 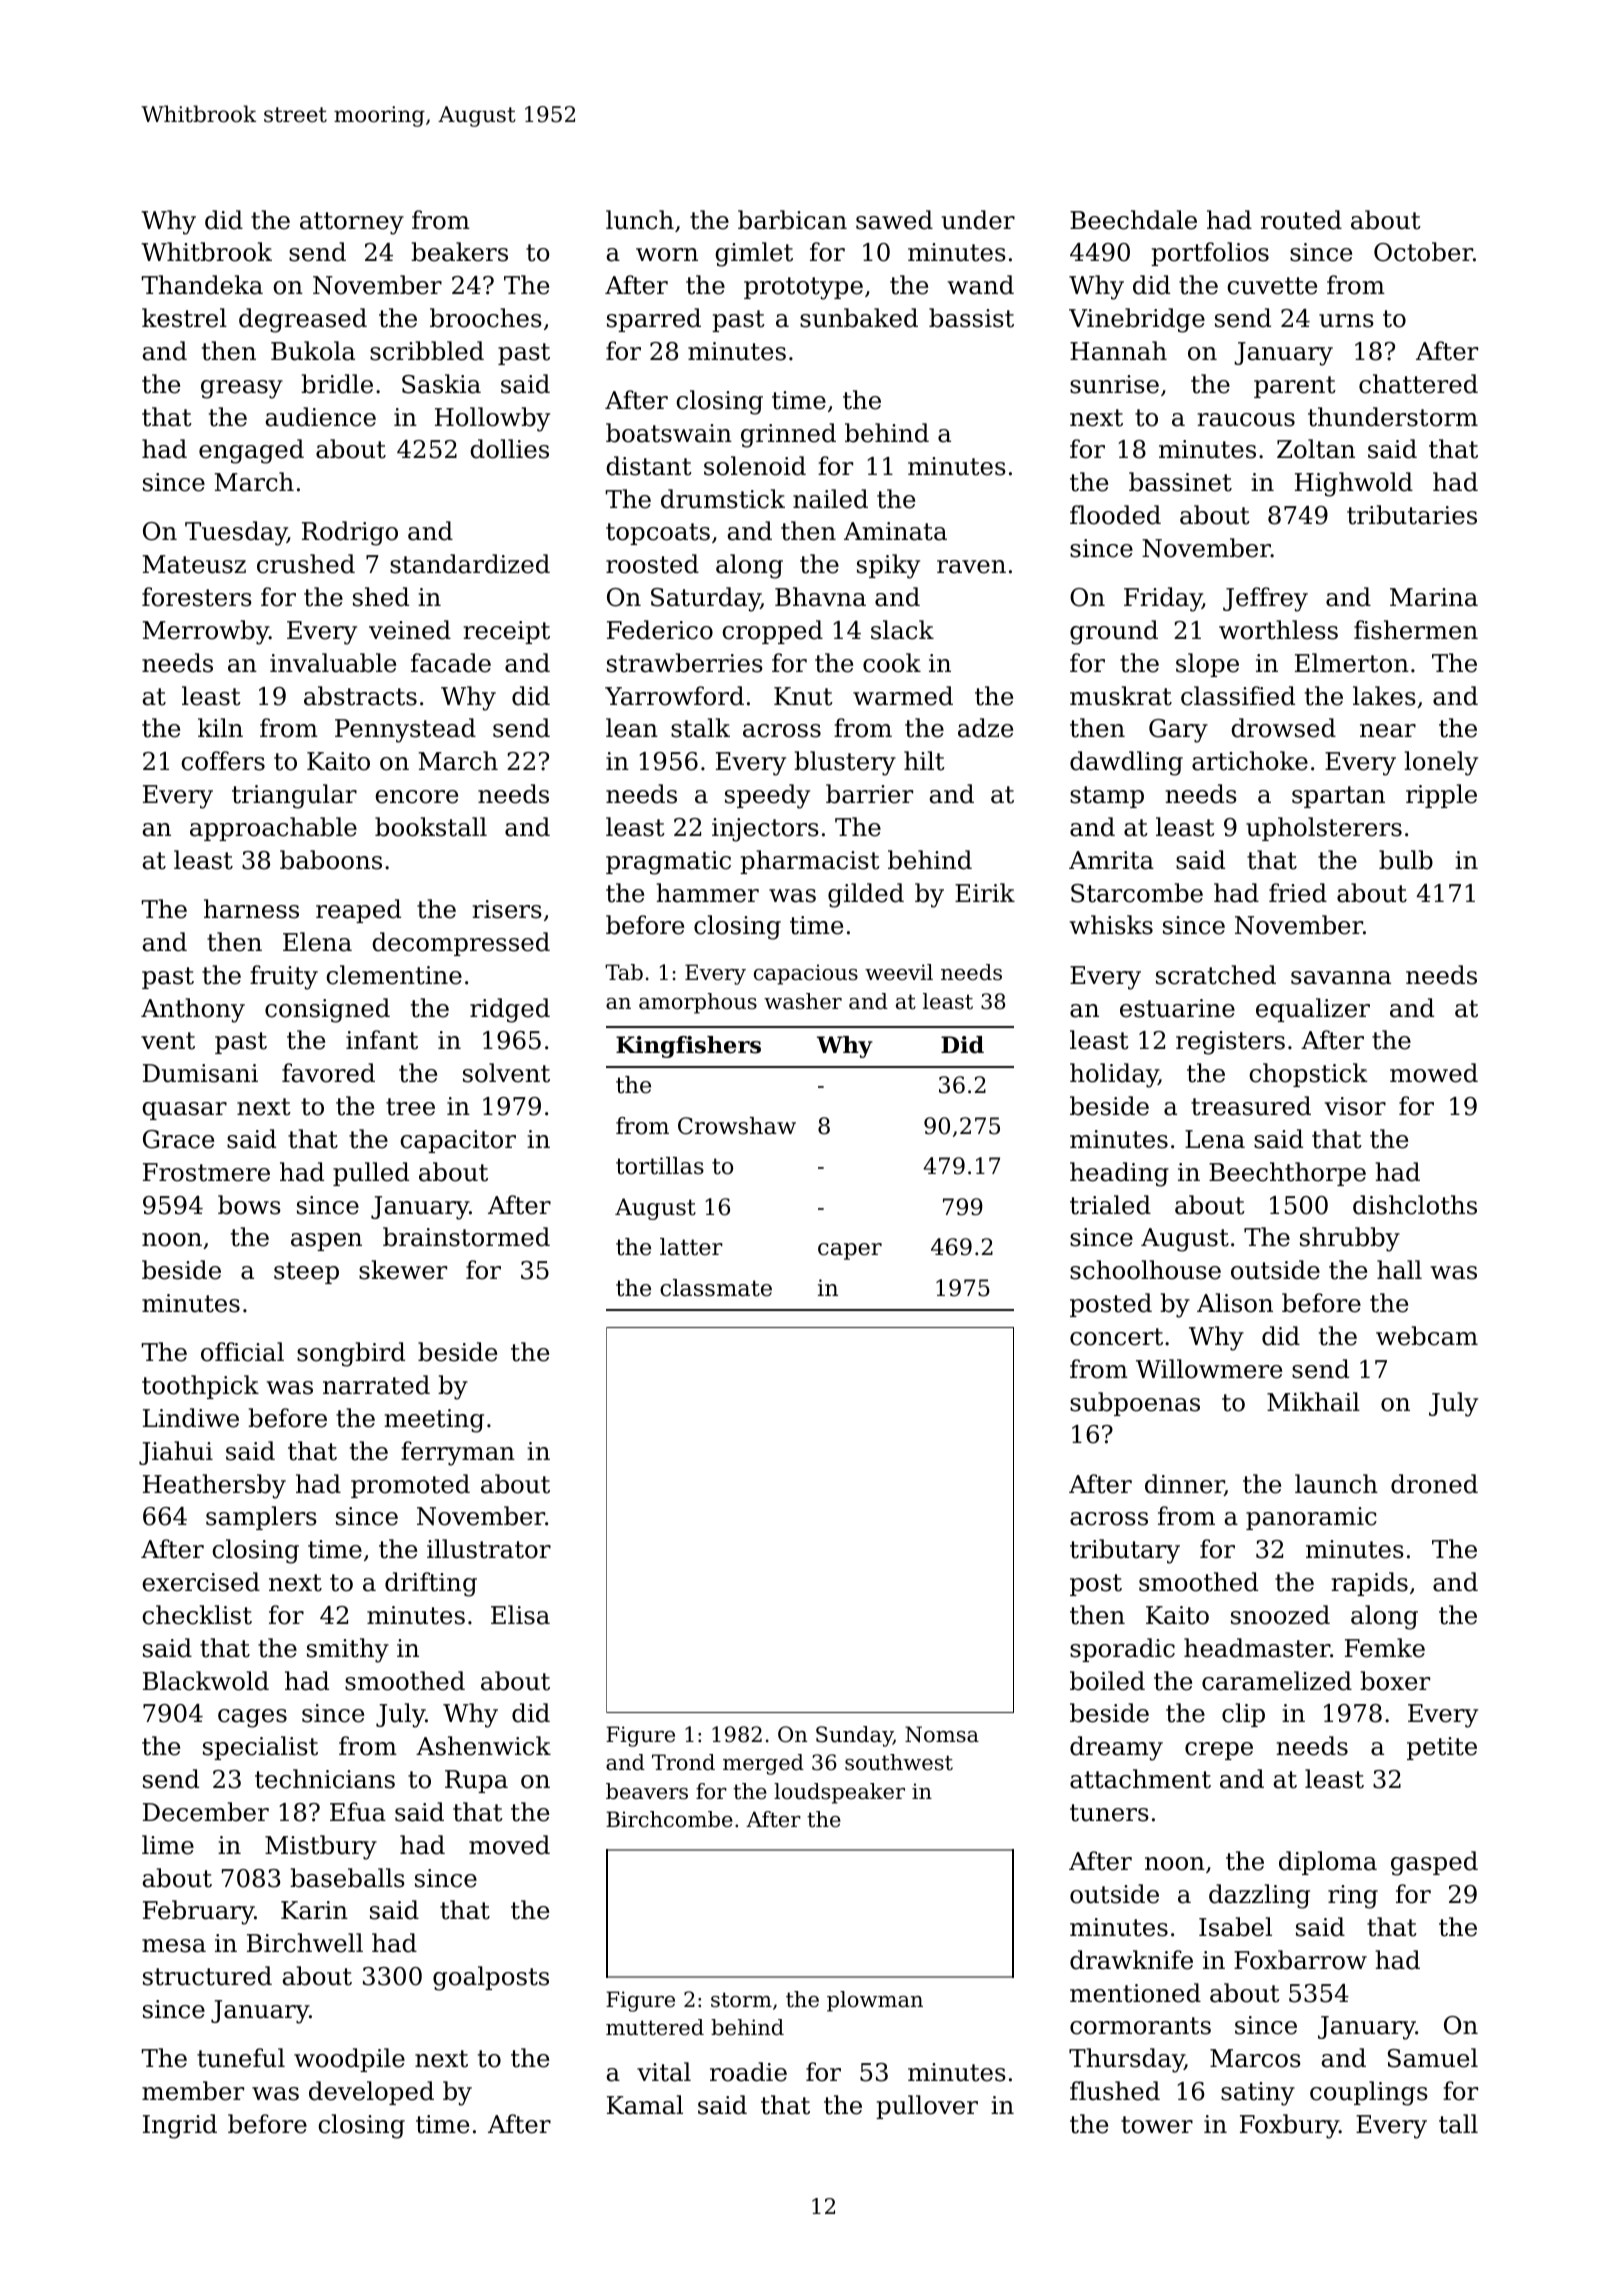 What do you see at coordinates (1114, 384) in the screenshot?
I see `sunrise` at bounding box center [1114, 384].
